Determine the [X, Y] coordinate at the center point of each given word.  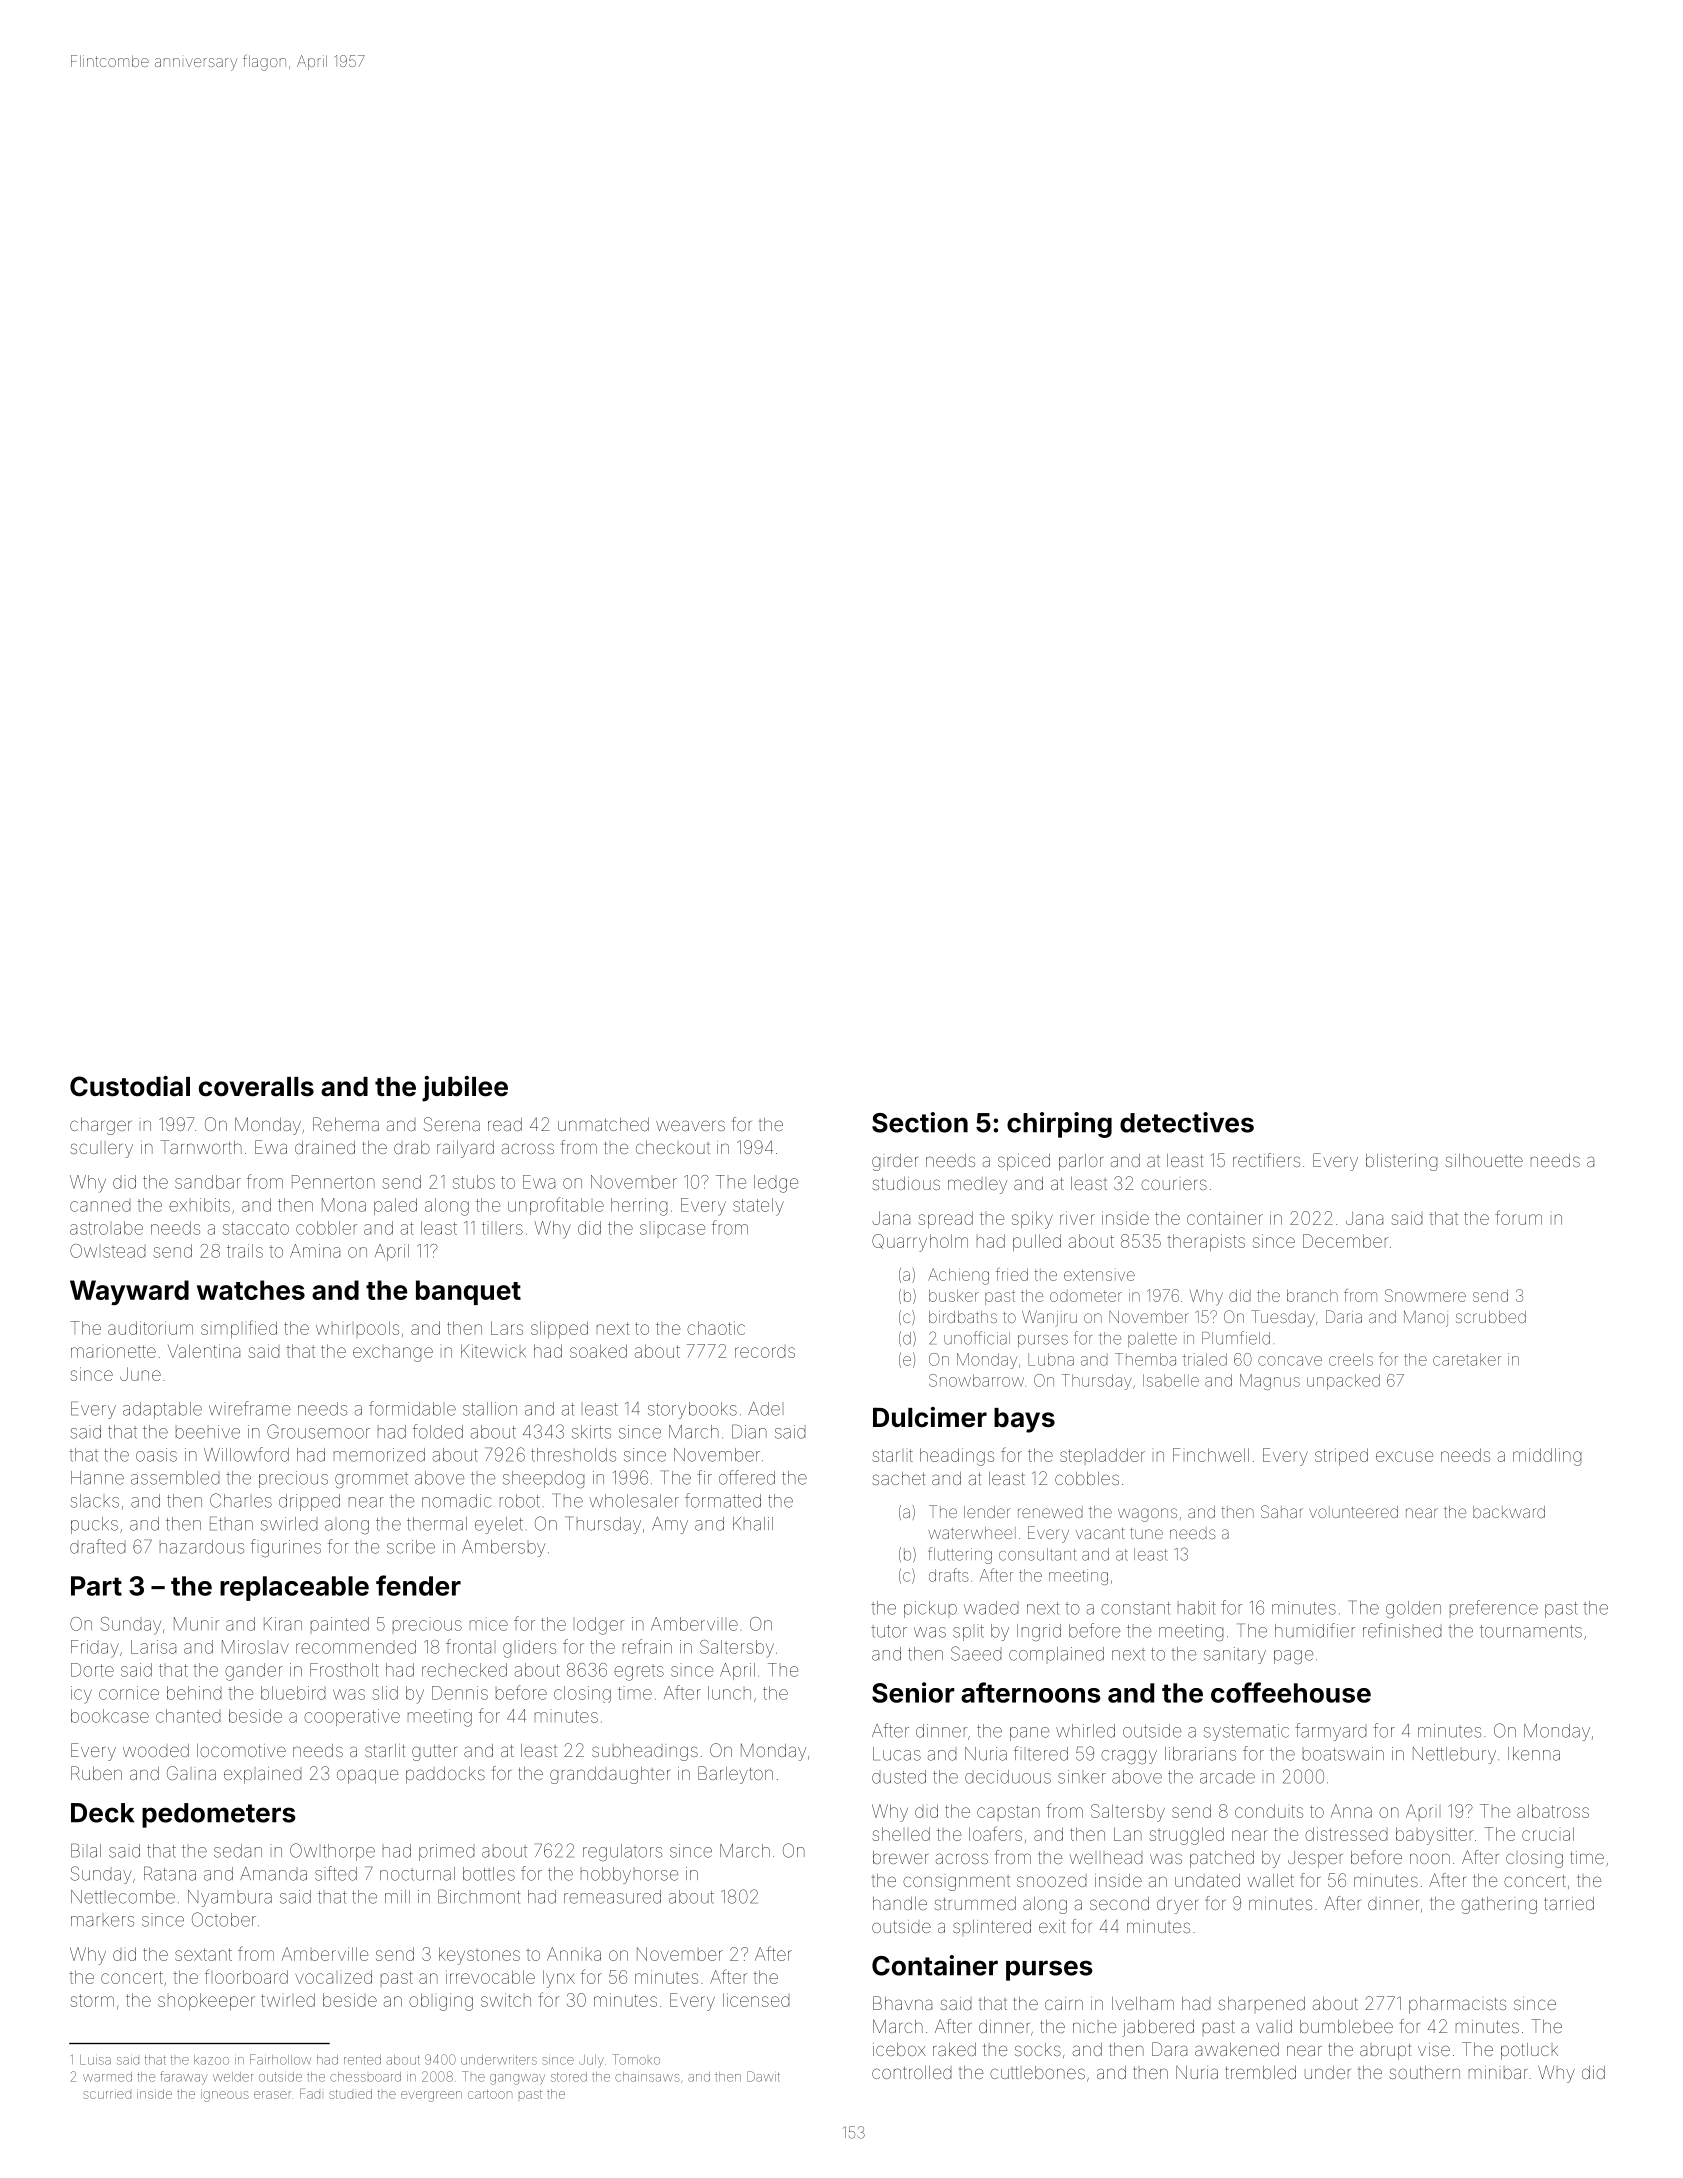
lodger [600, 1626]
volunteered [1353, 1512]
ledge [776, 1184]
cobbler [326, 1228]
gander [254, 1672]
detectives [1187, 1122]
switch [506, 2000]
